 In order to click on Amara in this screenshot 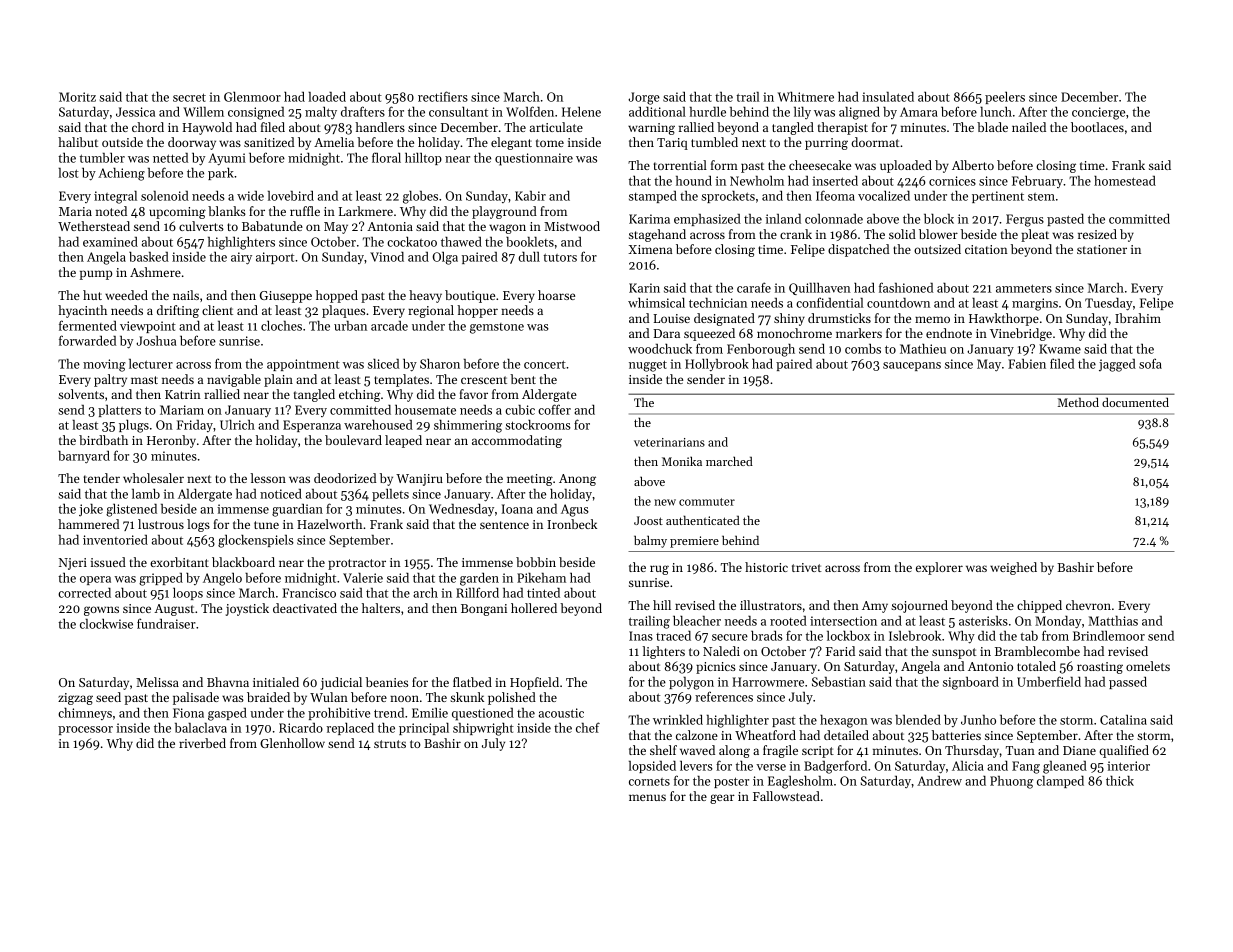, I will do `click(919, 112)`.
